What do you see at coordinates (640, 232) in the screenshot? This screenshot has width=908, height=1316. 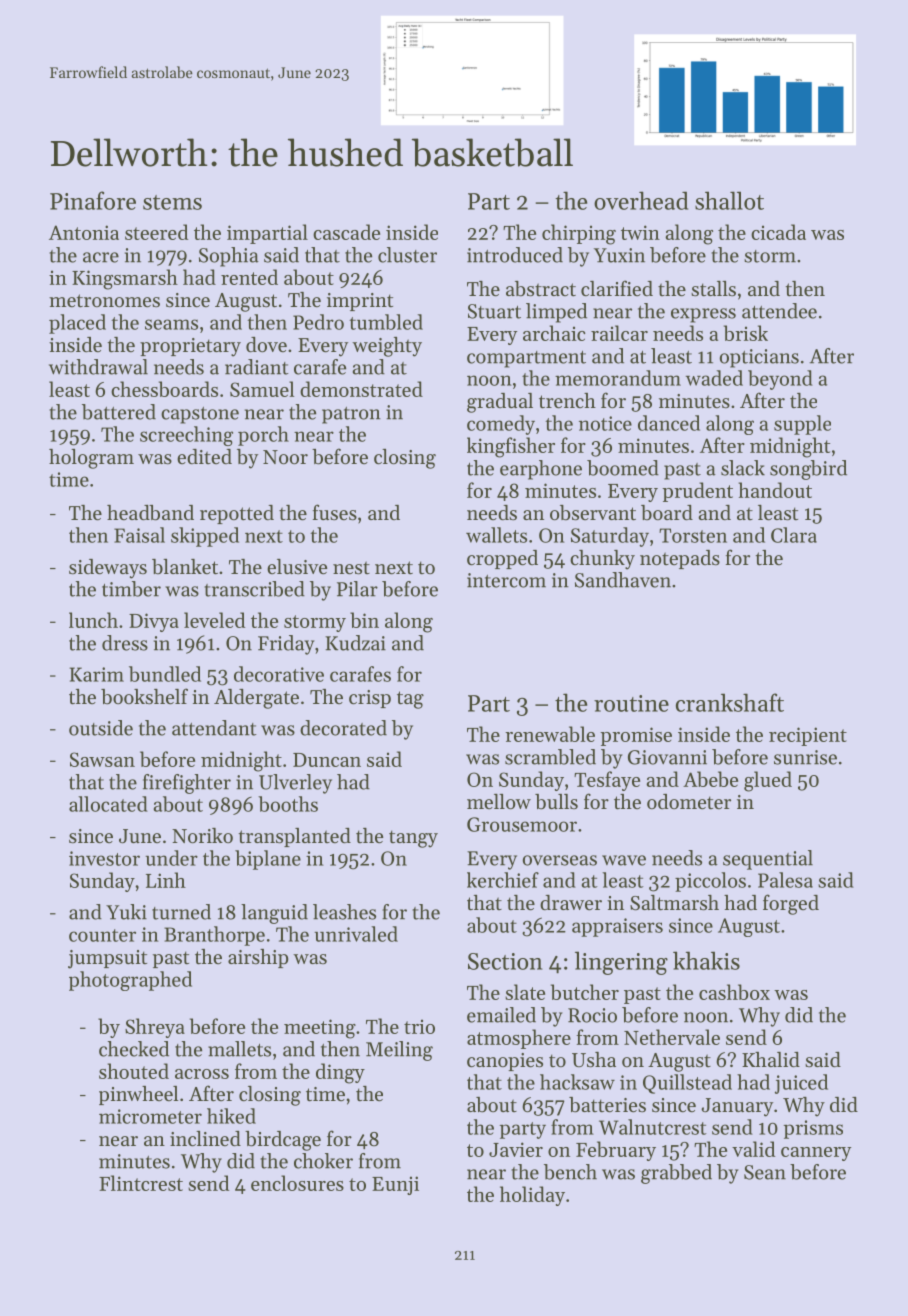 I see `twin` at bounding box center [640, 232].
